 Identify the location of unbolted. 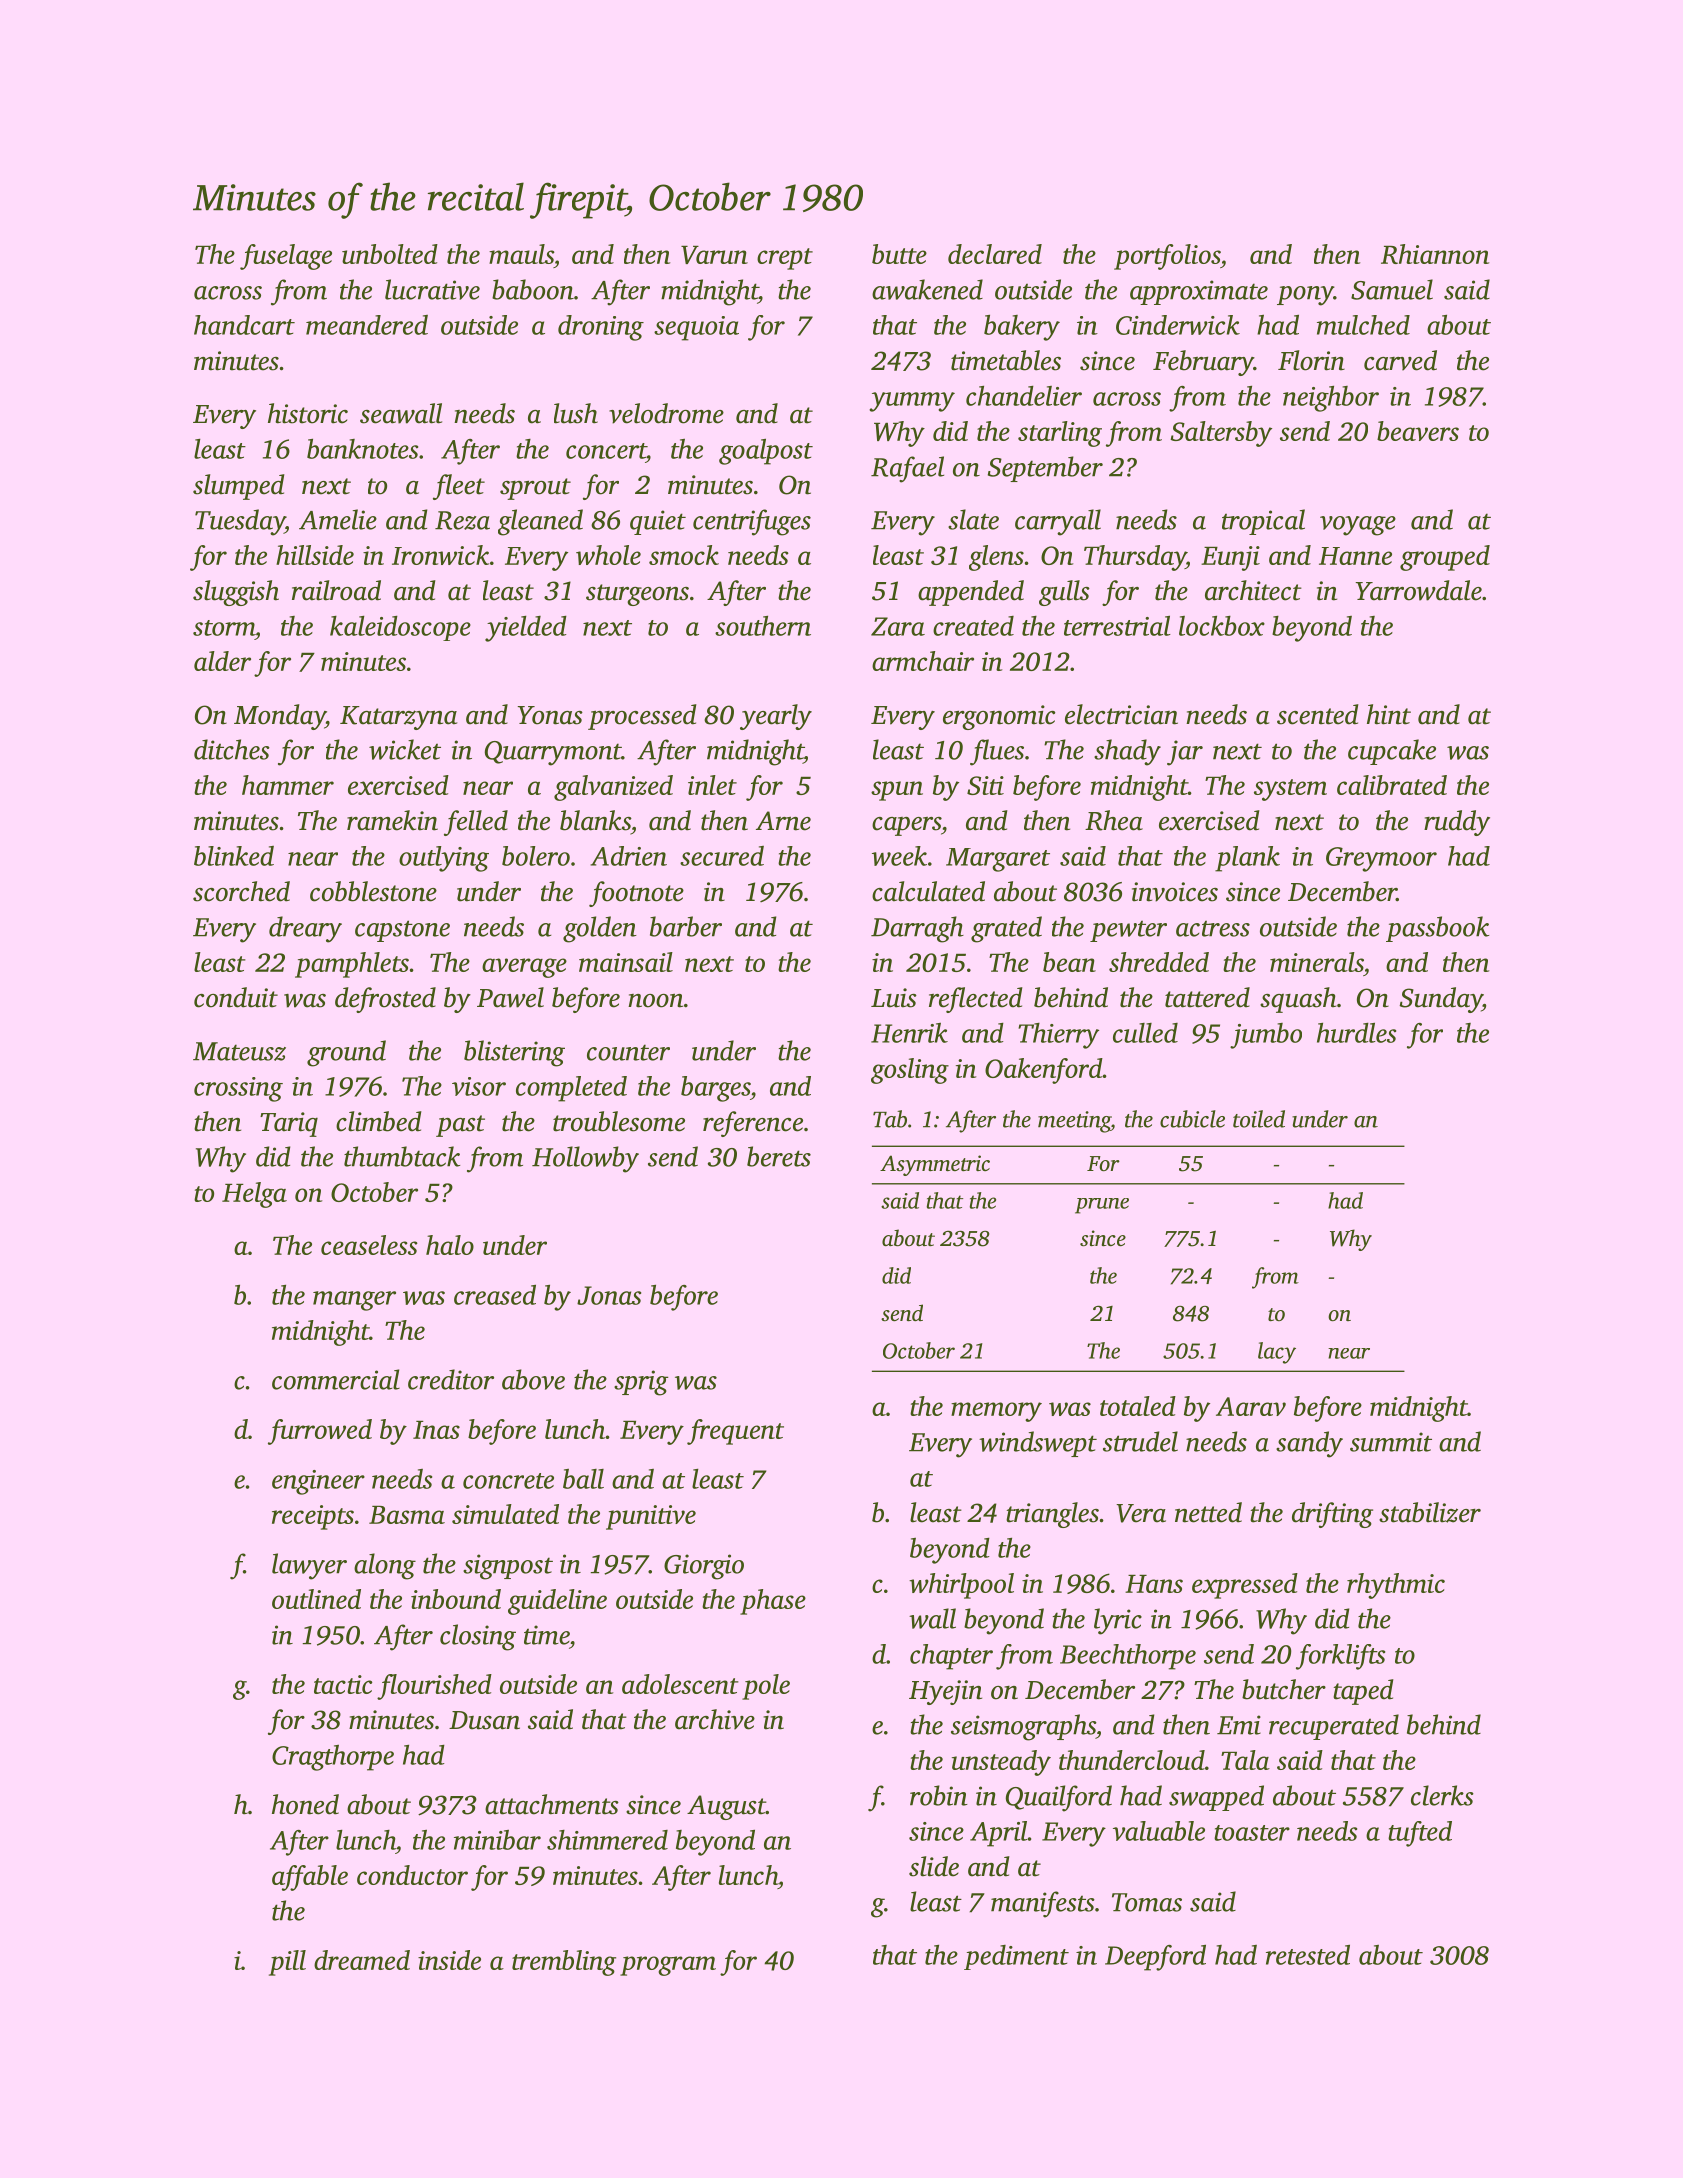
(390, 254).
